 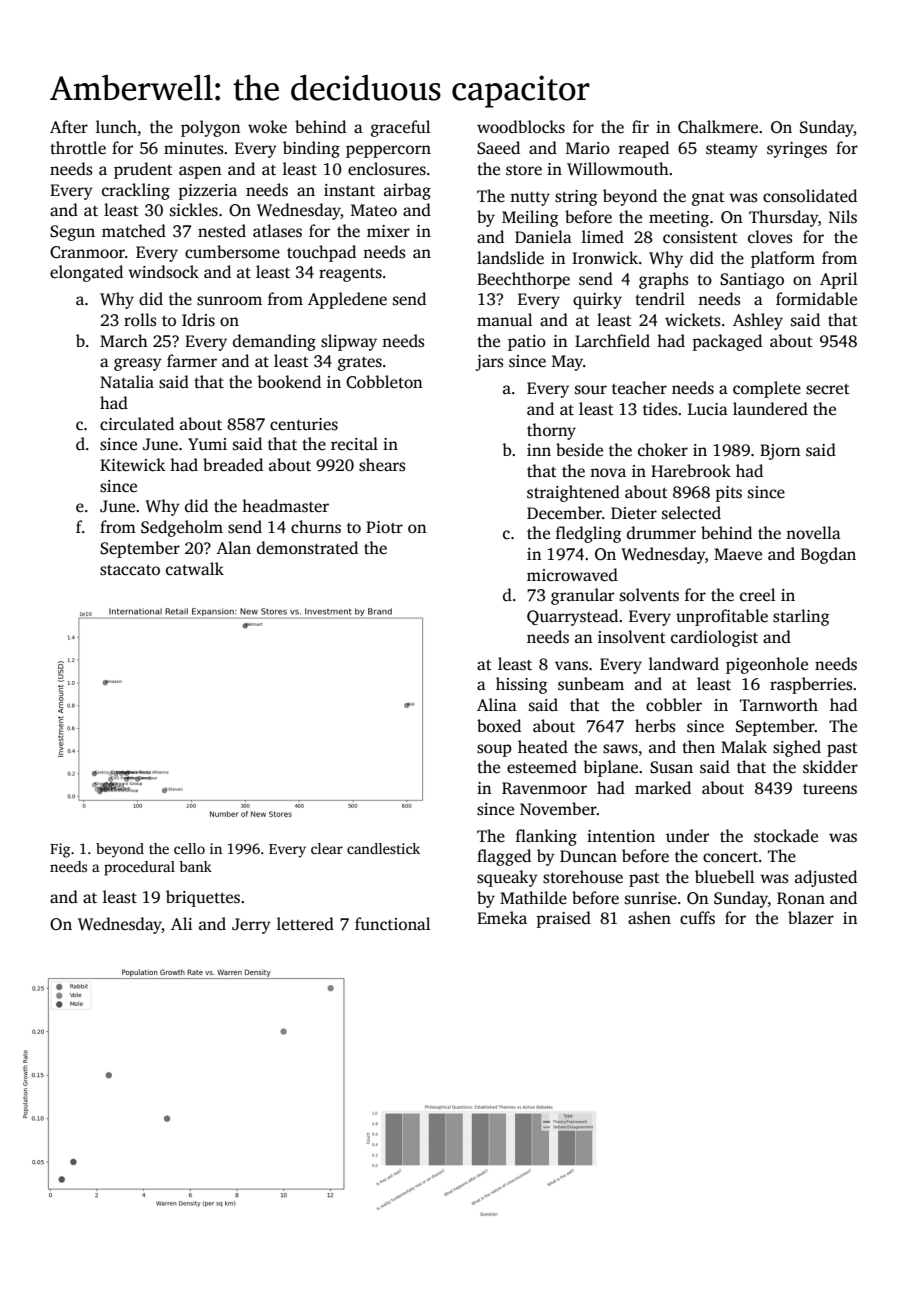 What do you see at coordinates (193, 148) in the page?
I see `minutes` at bounding box center [193, 148].
